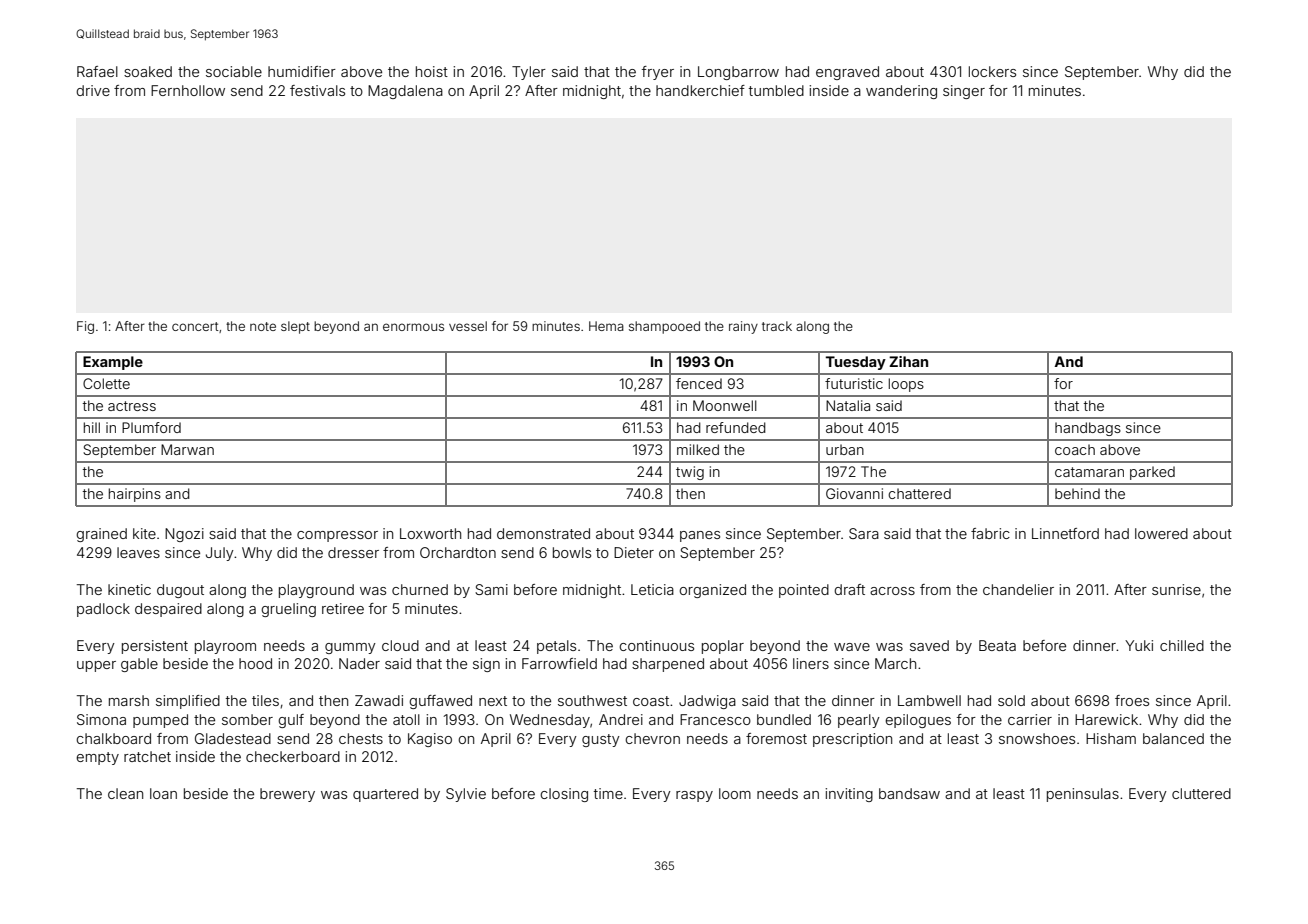  What do you see at coordinates (400, 645) in the screenshot?
I see `cloud` at bounding box center [400, 645].
